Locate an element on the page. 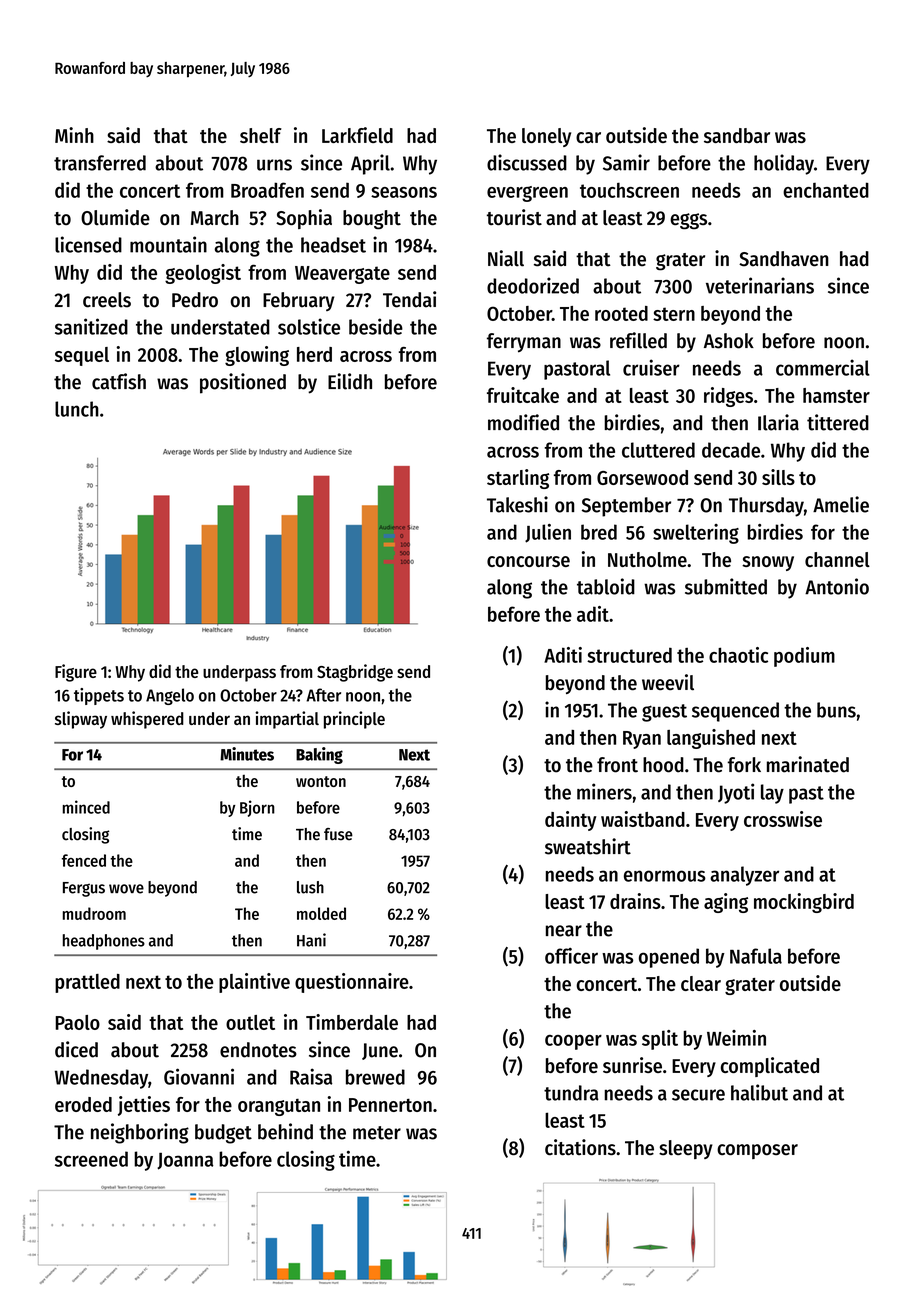  Minh is located at coordinates (74, 135).
